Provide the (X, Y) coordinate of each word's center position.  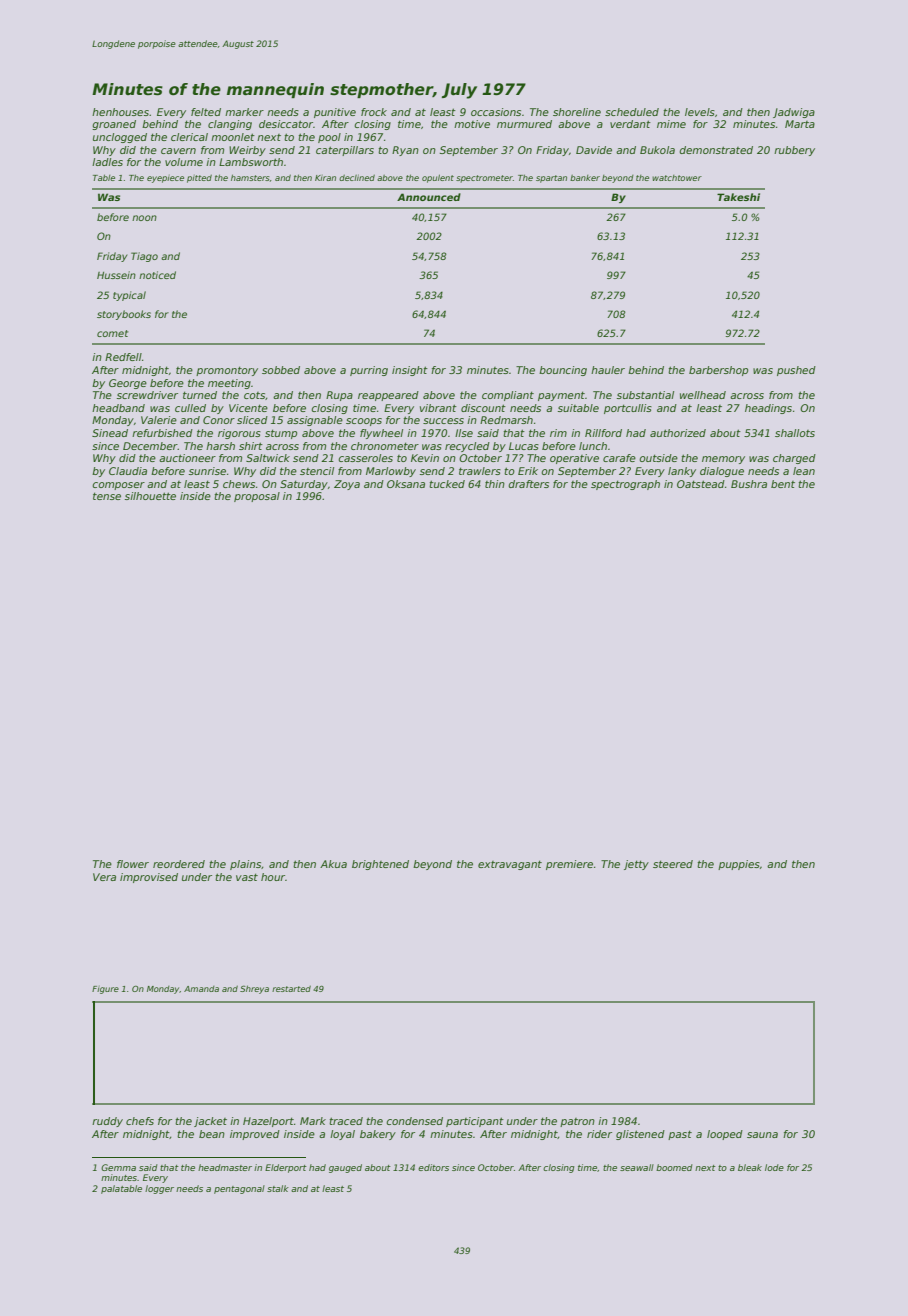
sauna (762, 1135)
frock (374, 112)
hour (273, 877)
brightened (380, 865)
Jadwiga (794, 113)
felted (206, 112)
